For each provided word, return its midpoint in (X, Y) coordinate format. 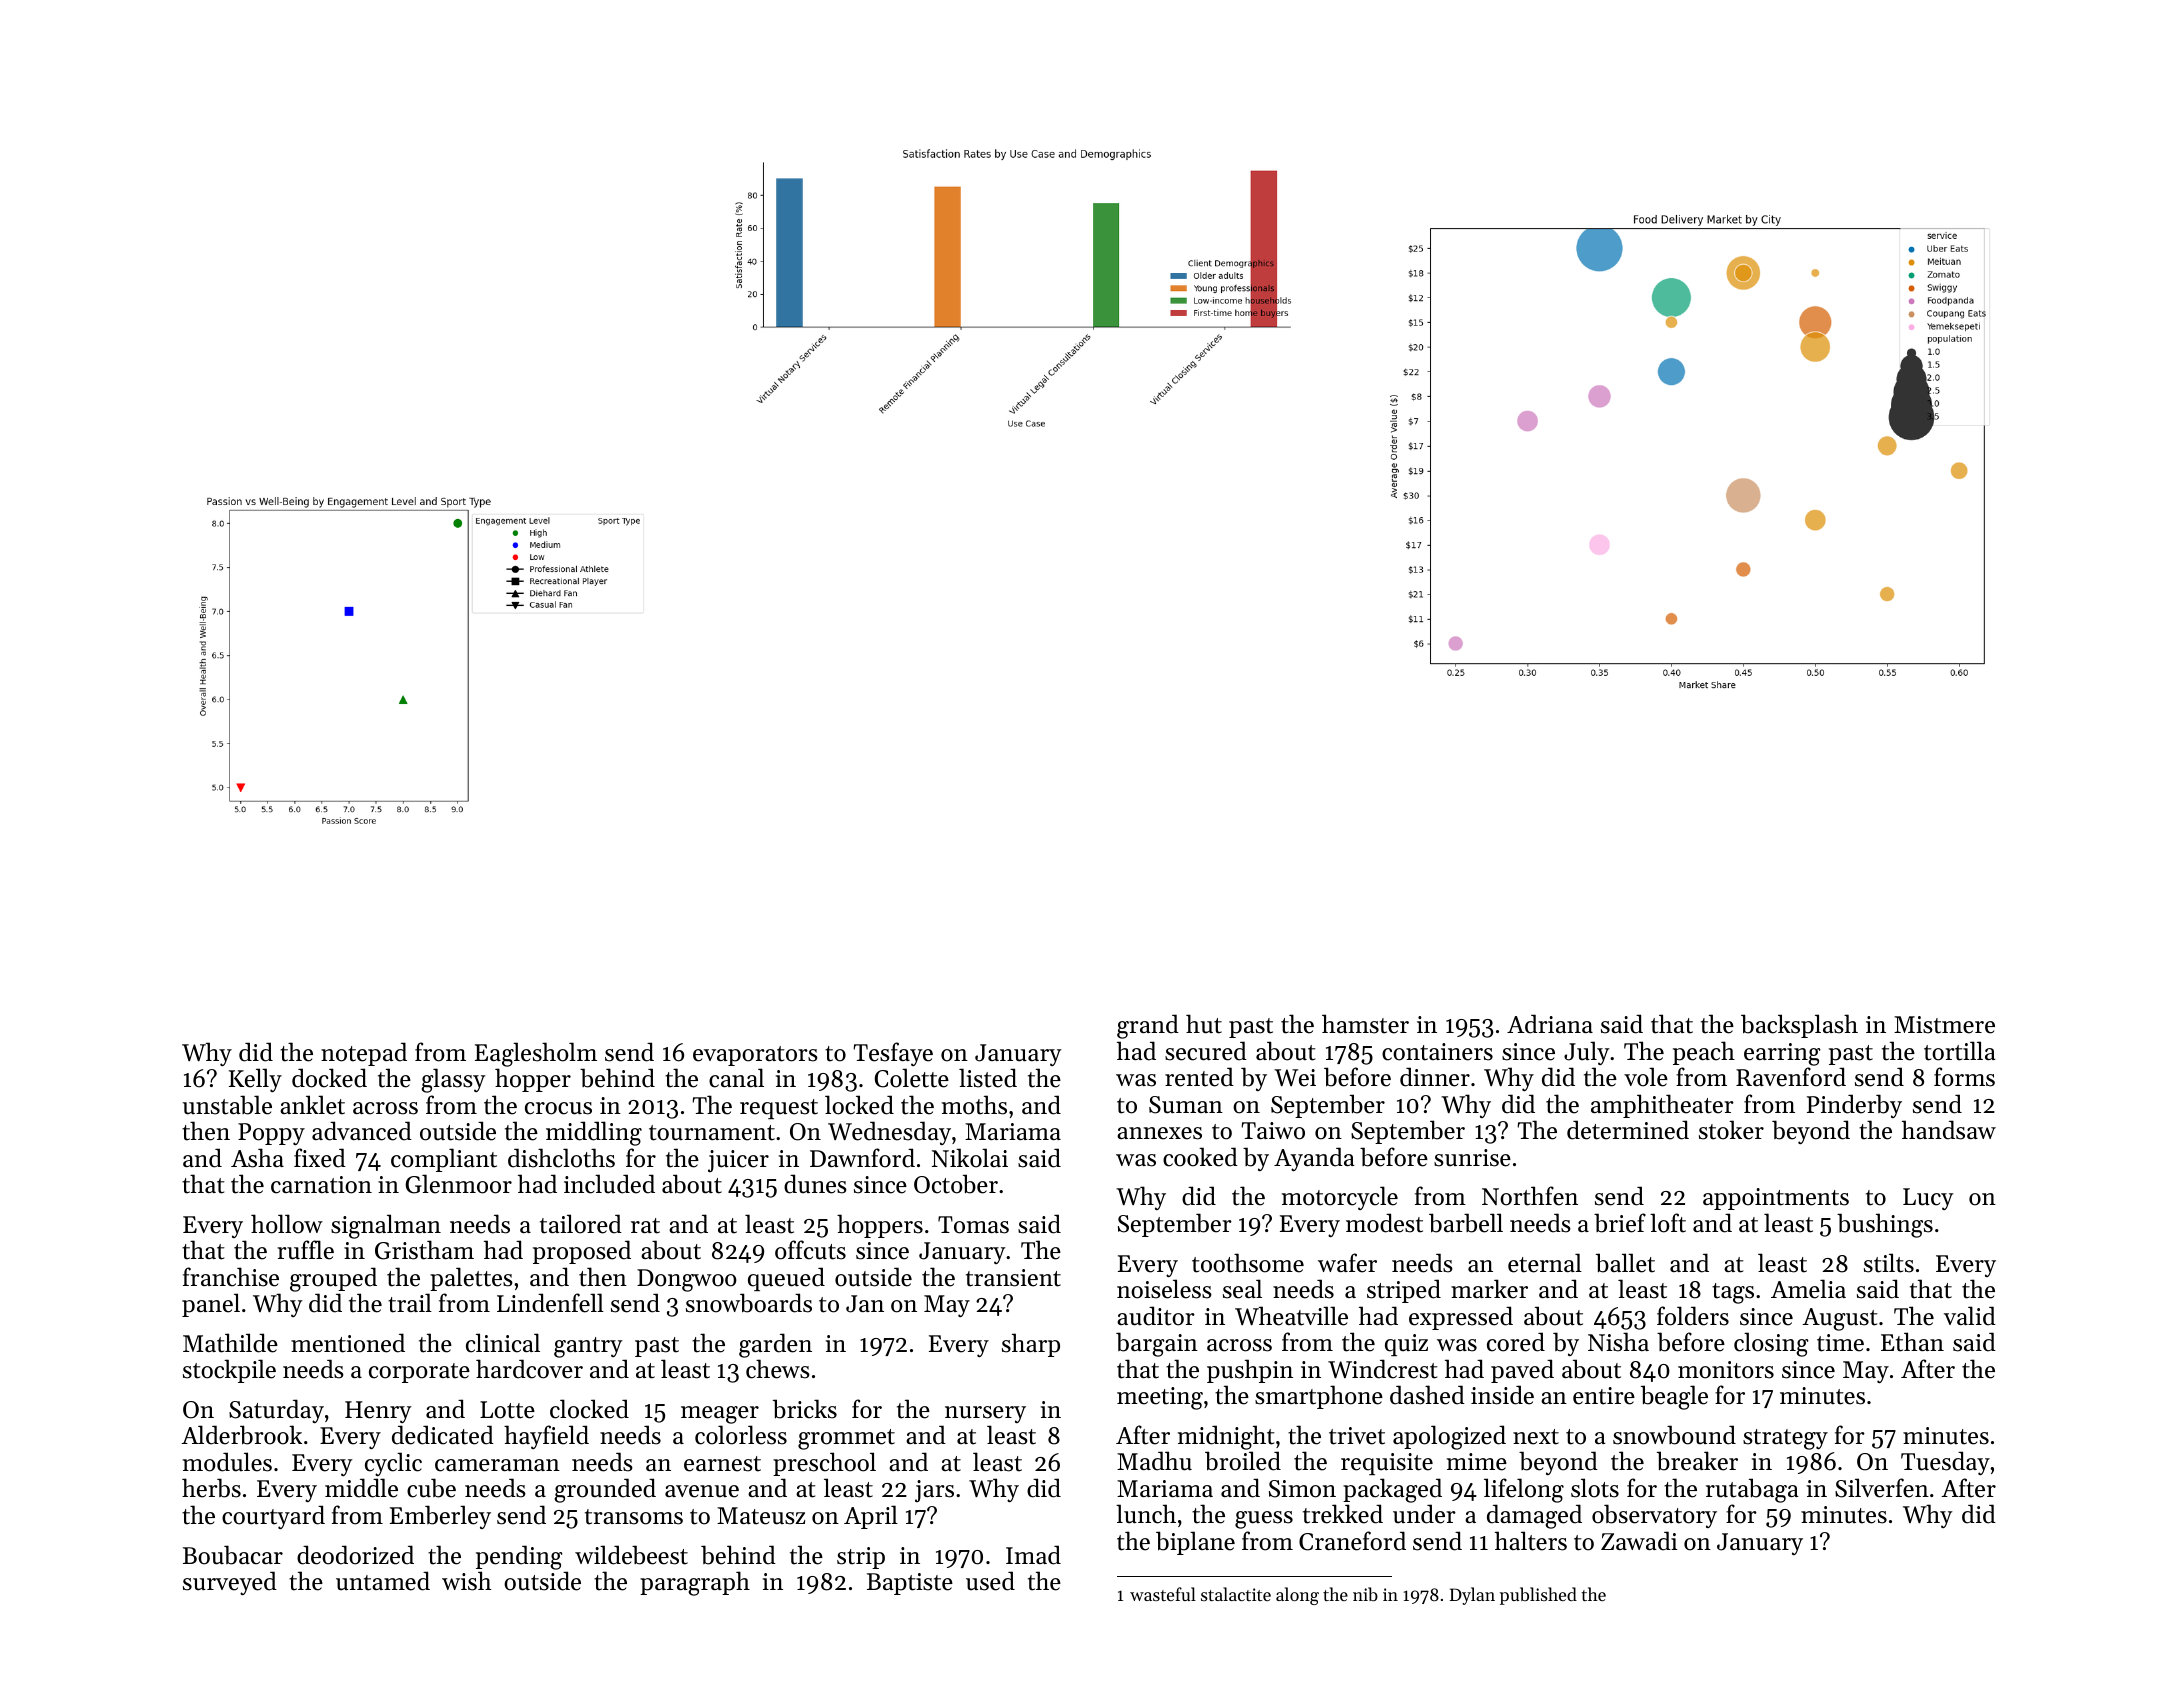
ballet (1625, 1263)
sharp (1031, 1345)
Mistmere (1944, 1025)
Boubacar (233, 1555)
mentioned (348, 1343)
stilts (1889, 1263)
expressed (1461, 1318)
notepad (364, 1054)
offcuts (810, 1250)
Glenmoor (458, 1184)
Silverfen (1882, 1488)
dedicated (443, 1435)
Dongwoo (687, 1280)
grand (1148, 1026)
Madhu (1154, 1461)
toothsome (1248, 1263)
